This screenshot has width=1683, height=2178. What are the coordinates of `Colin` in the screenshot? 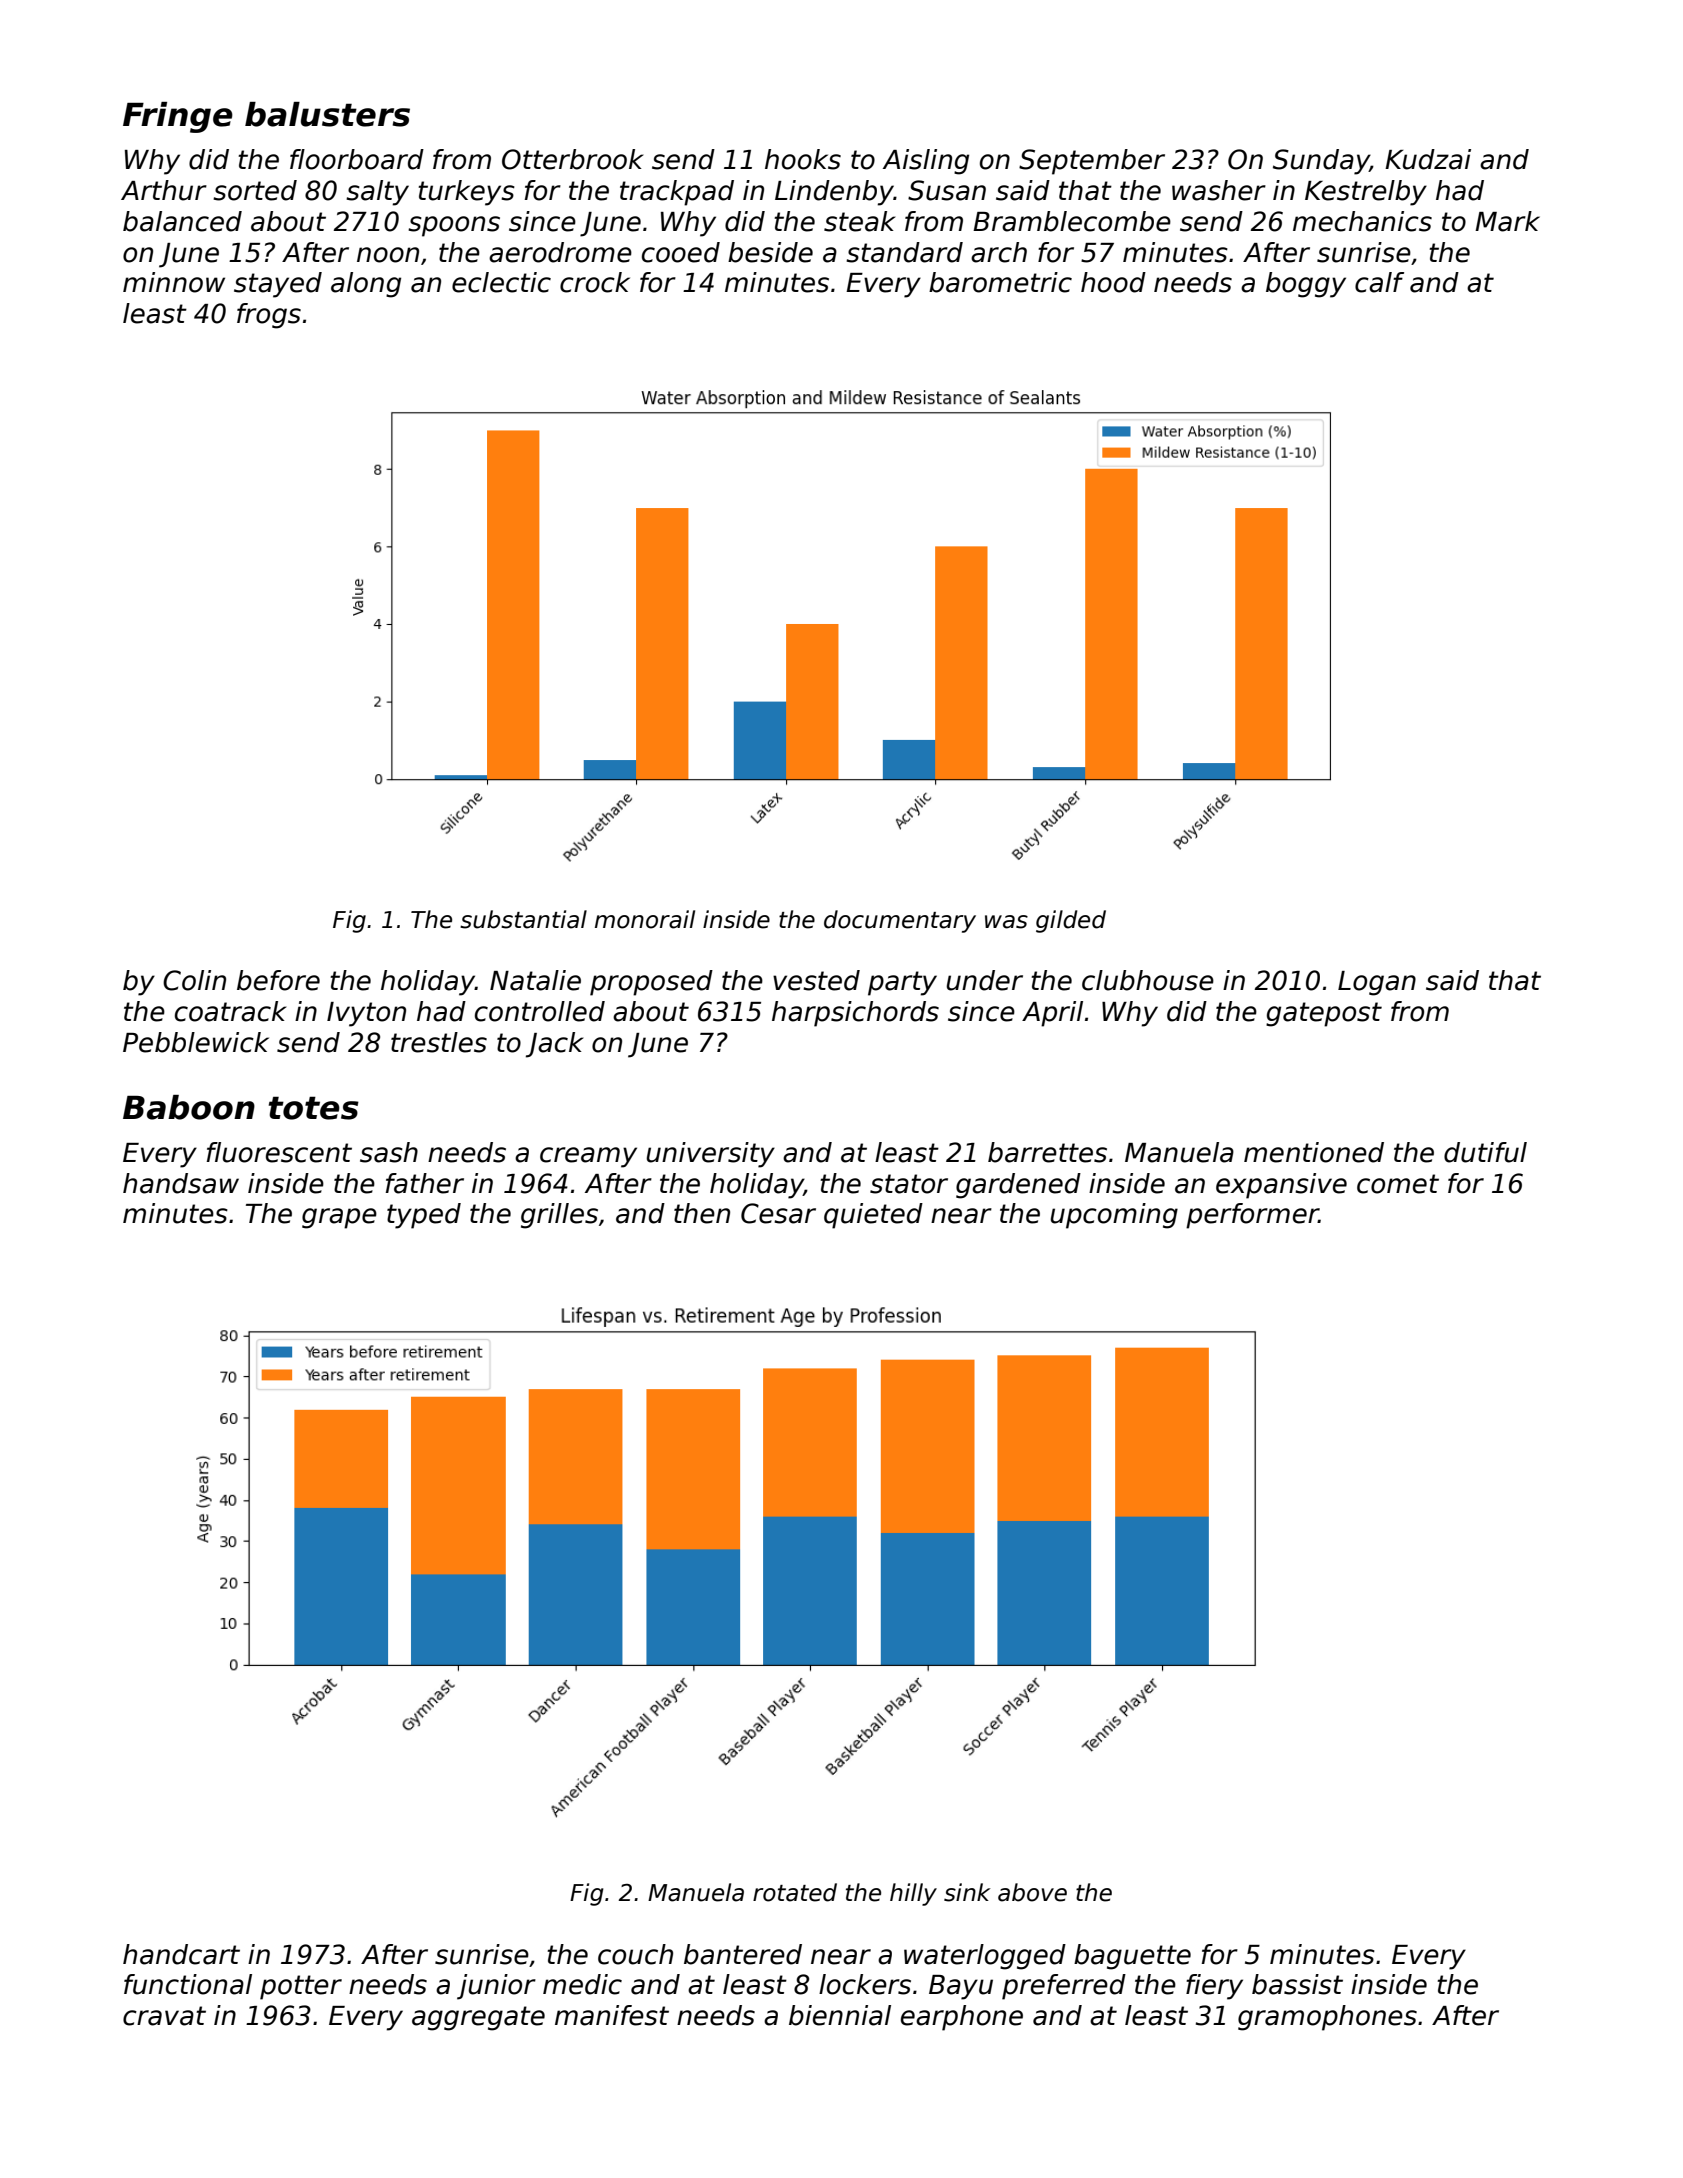 It's located at (194, 980).
